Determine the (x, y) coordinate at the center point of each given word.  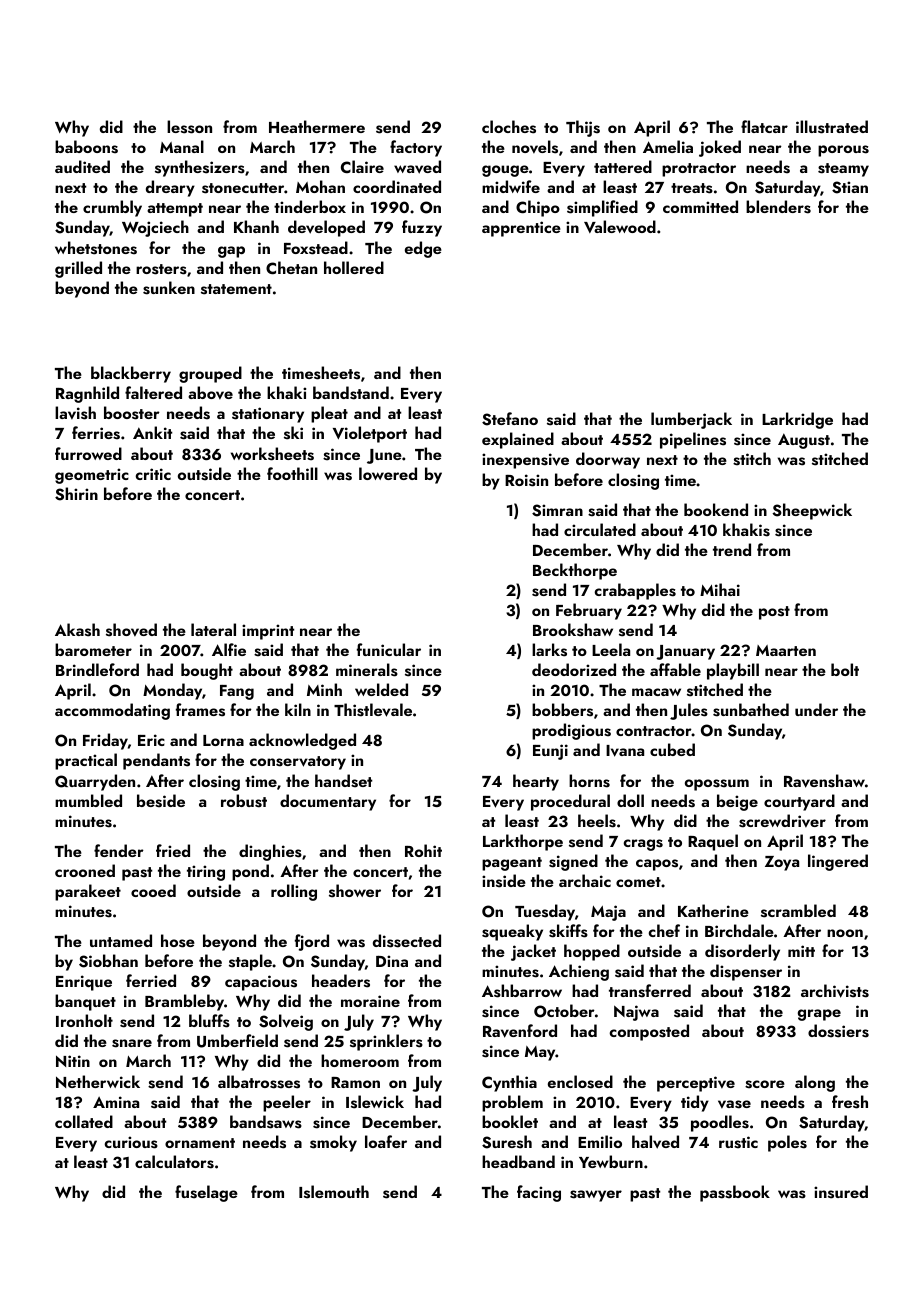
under (816, 709)
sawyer (596, 1196)
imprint (268, 632)
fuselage (206, 1193)
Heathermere (317, 126)
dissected (407, 941)
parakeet (88, 892)
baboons (86, 147)
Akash (77, 630)
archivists (835, 991)
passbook (735, 1193)
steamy (843, 170)
